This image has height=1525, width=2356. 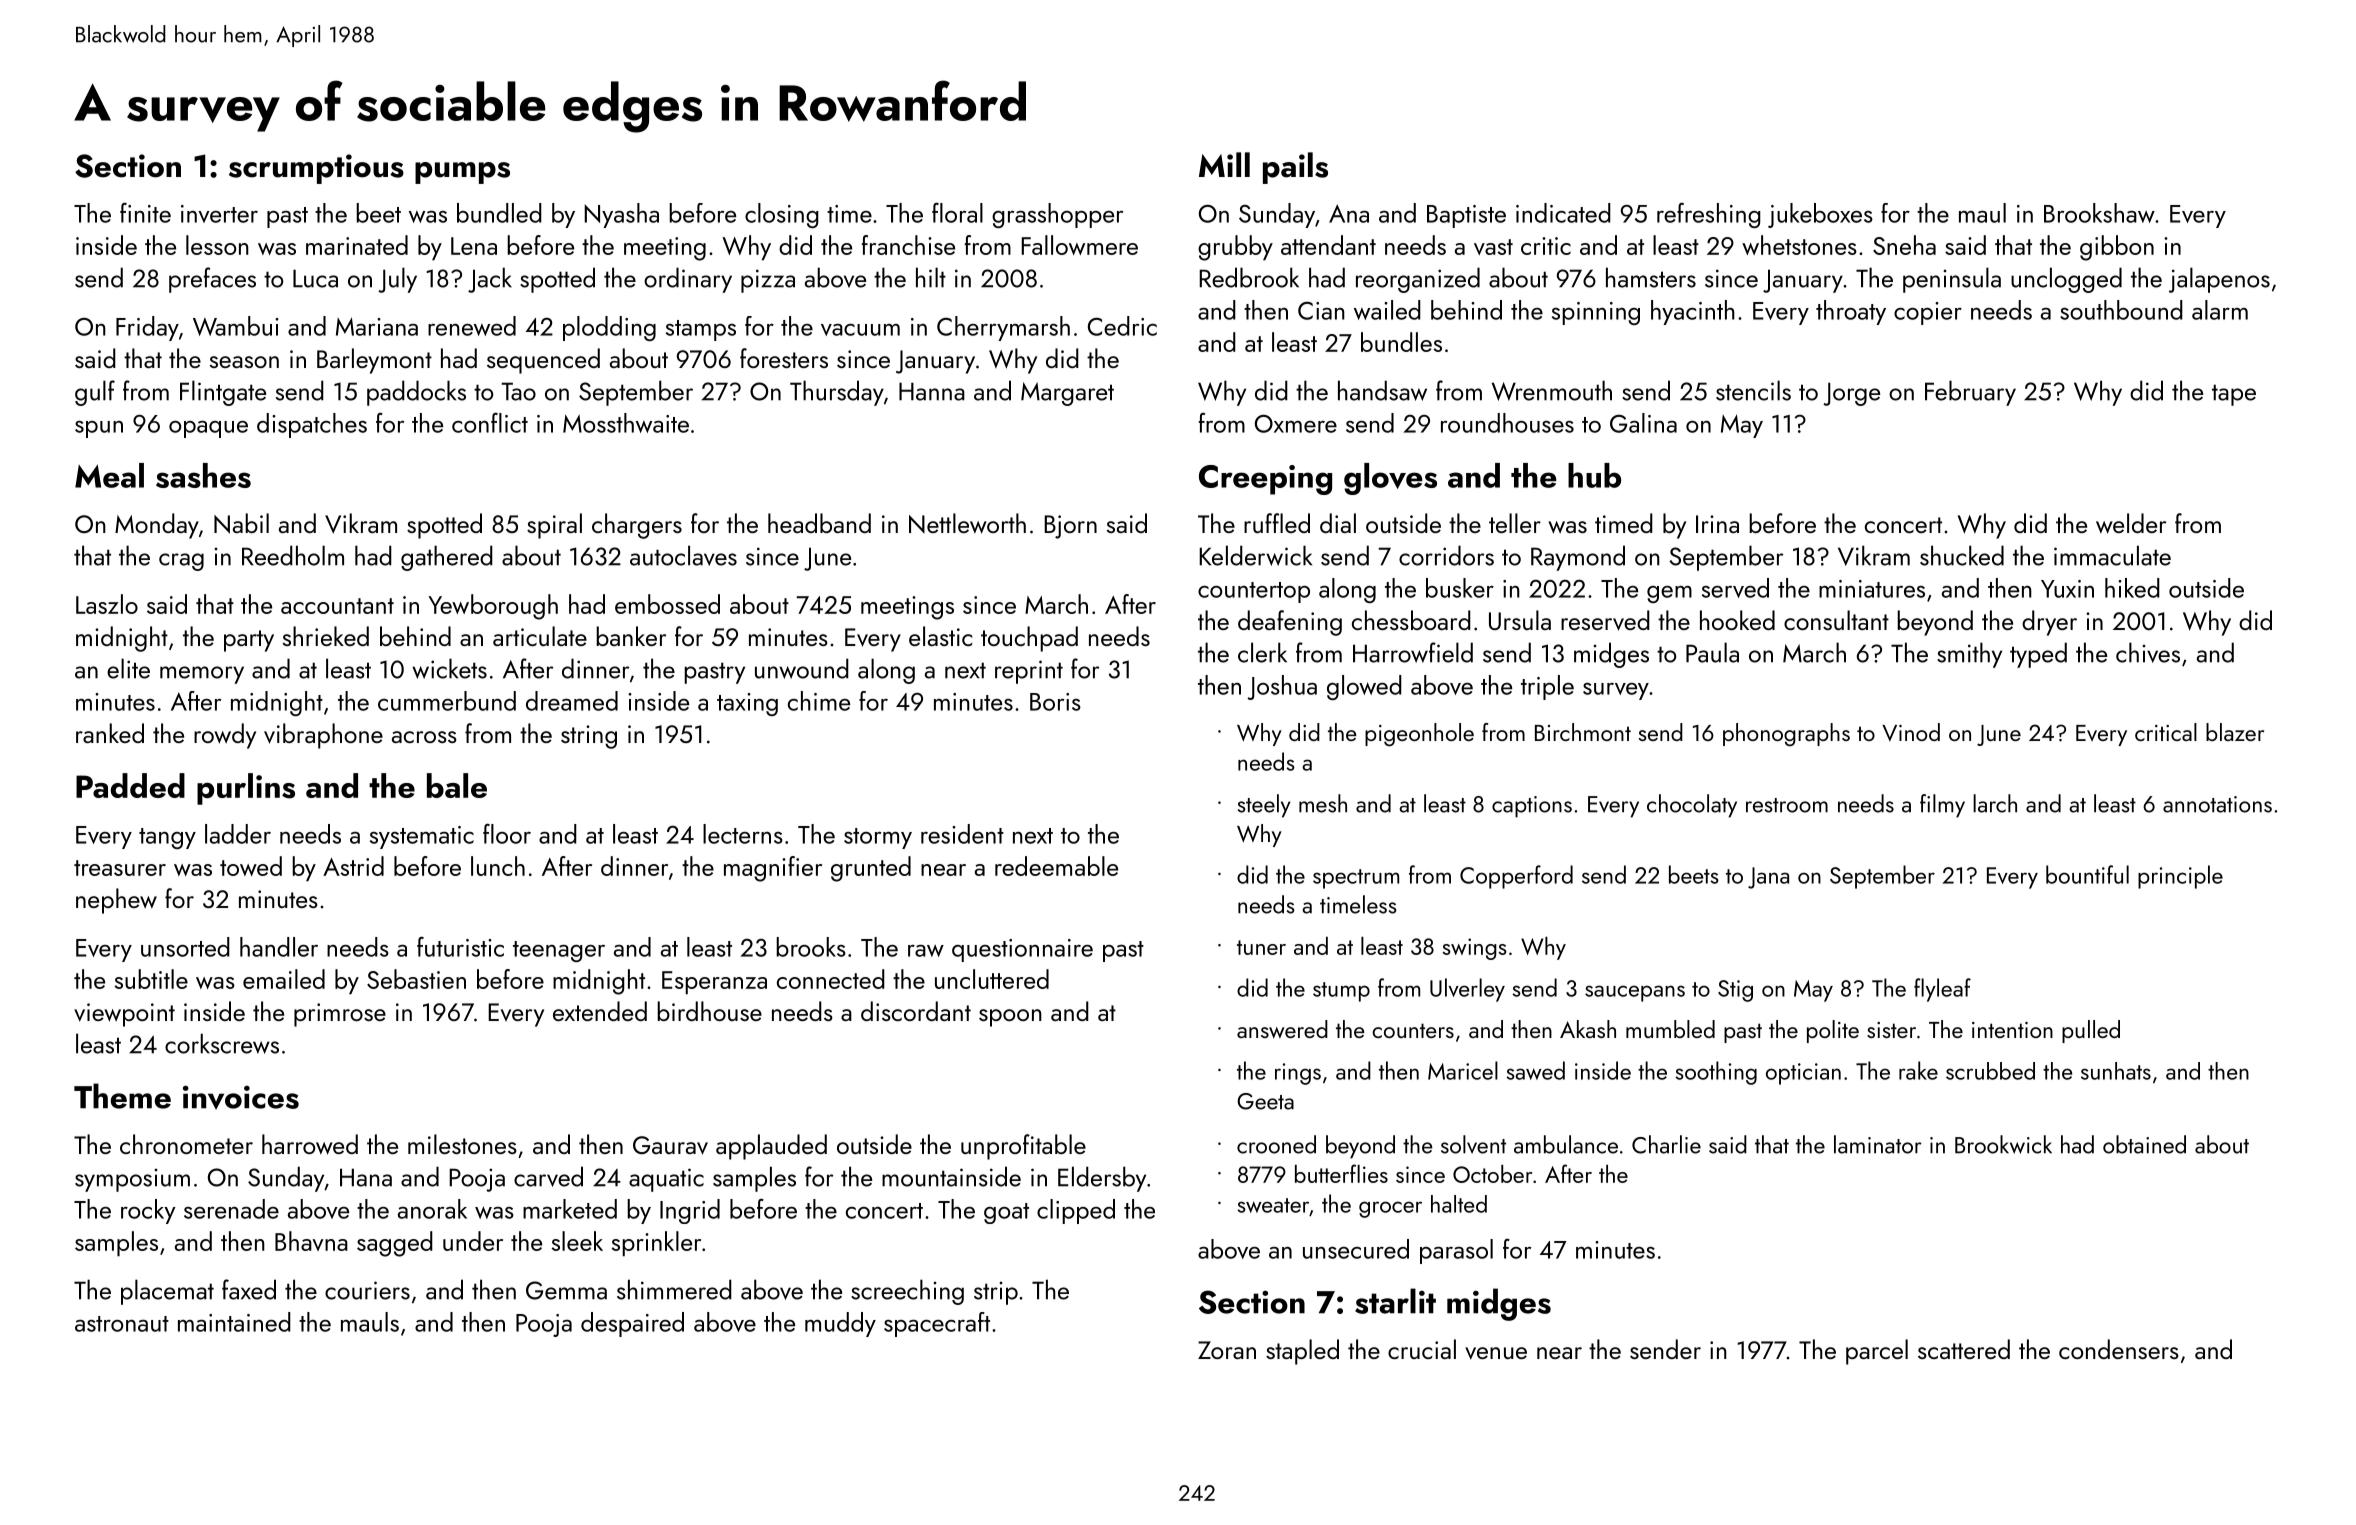 I want to click on elastic, so click(x=940, y=636).
